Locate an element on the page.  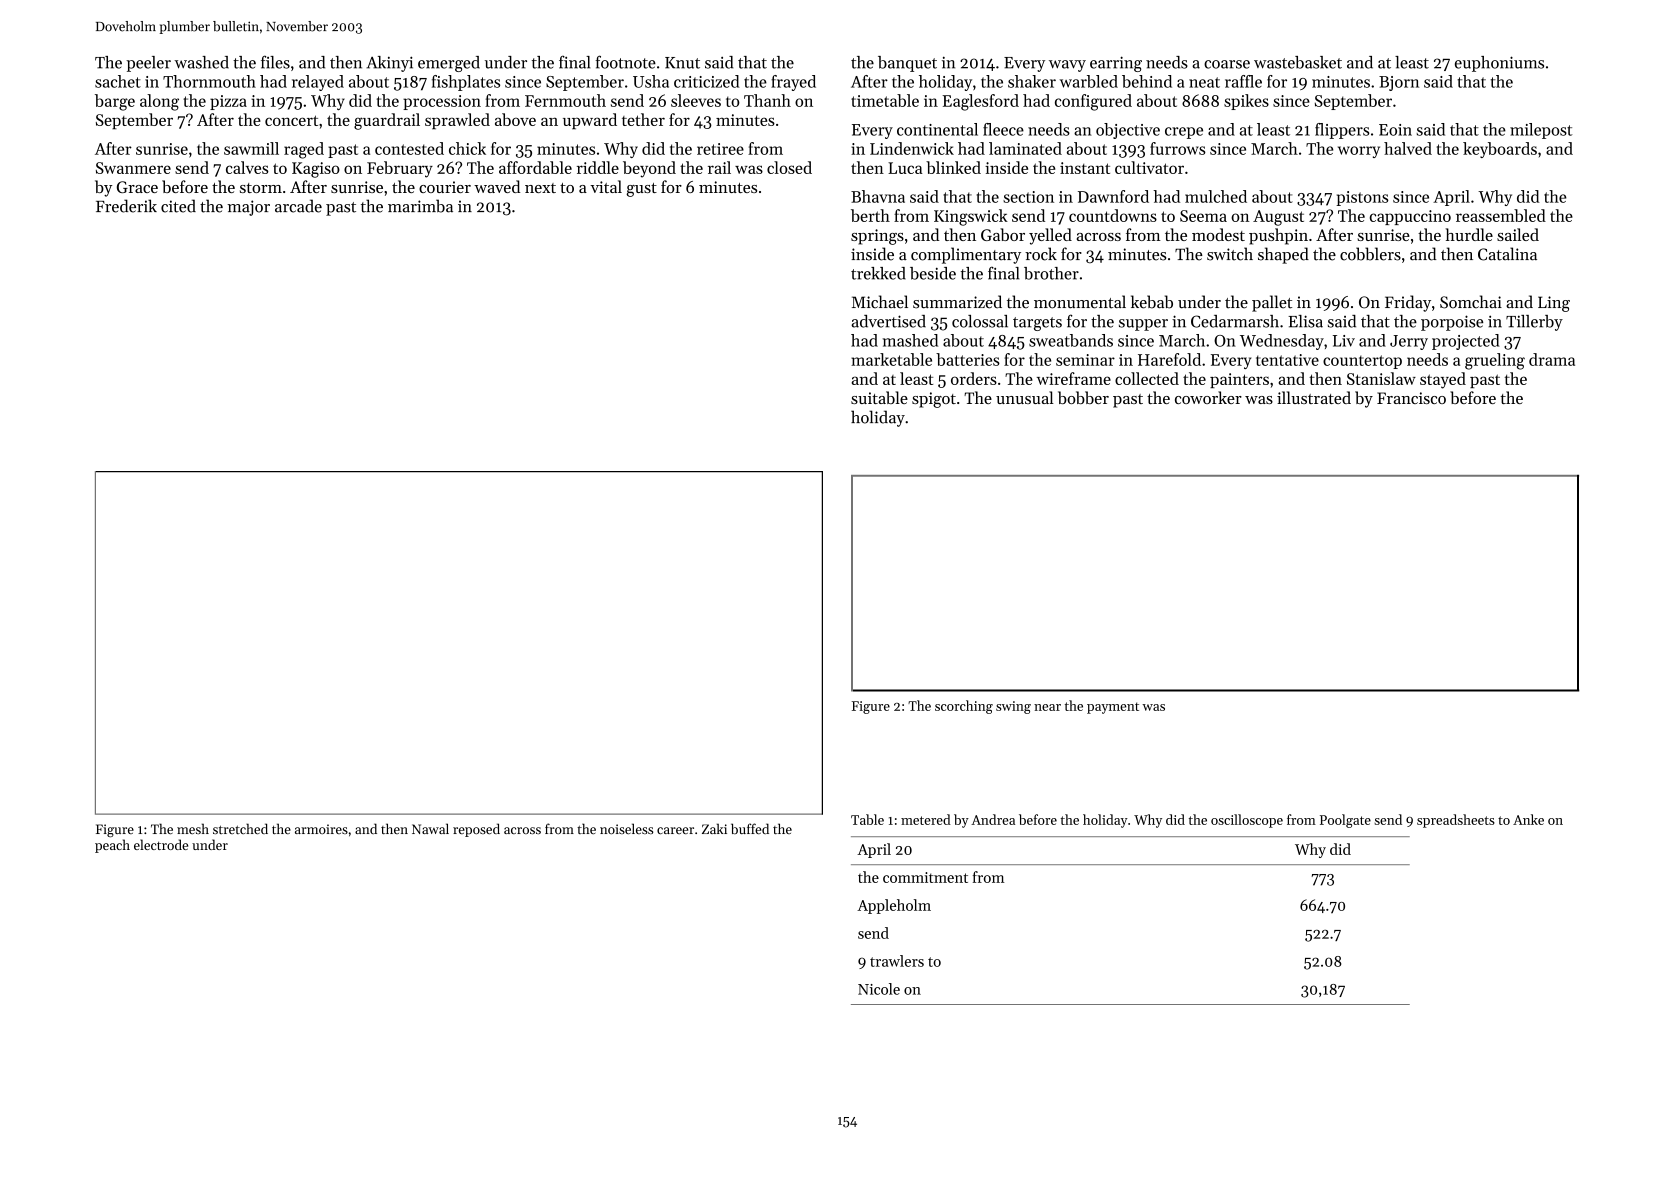
euphoniums is located at coordinates (1499, 64).
